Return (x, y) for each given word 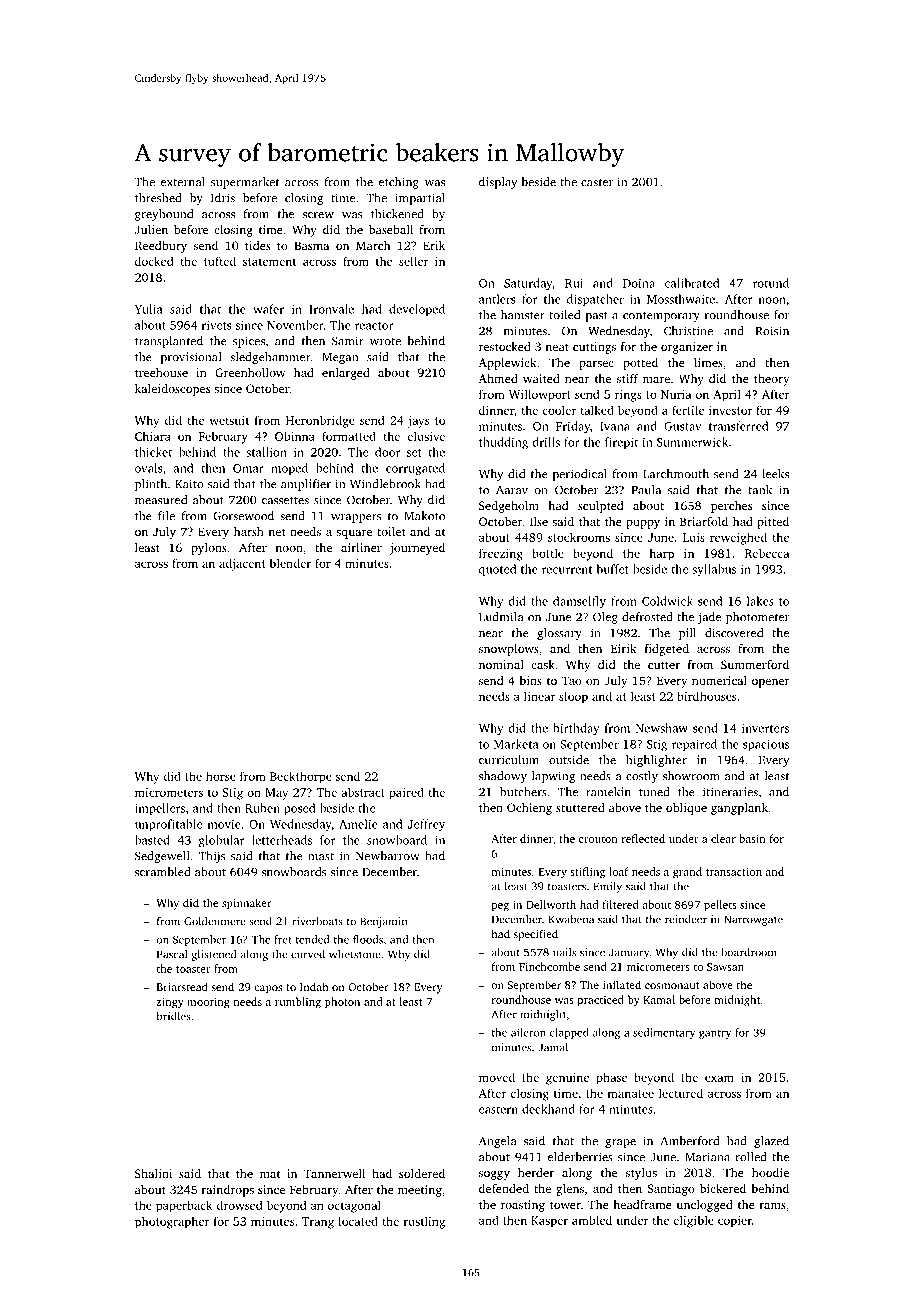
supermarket (245, 183)
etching (399, 183)
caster (597, 183)
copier (735, 1222)
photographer (172, 1222)
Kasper (549, 1222)
